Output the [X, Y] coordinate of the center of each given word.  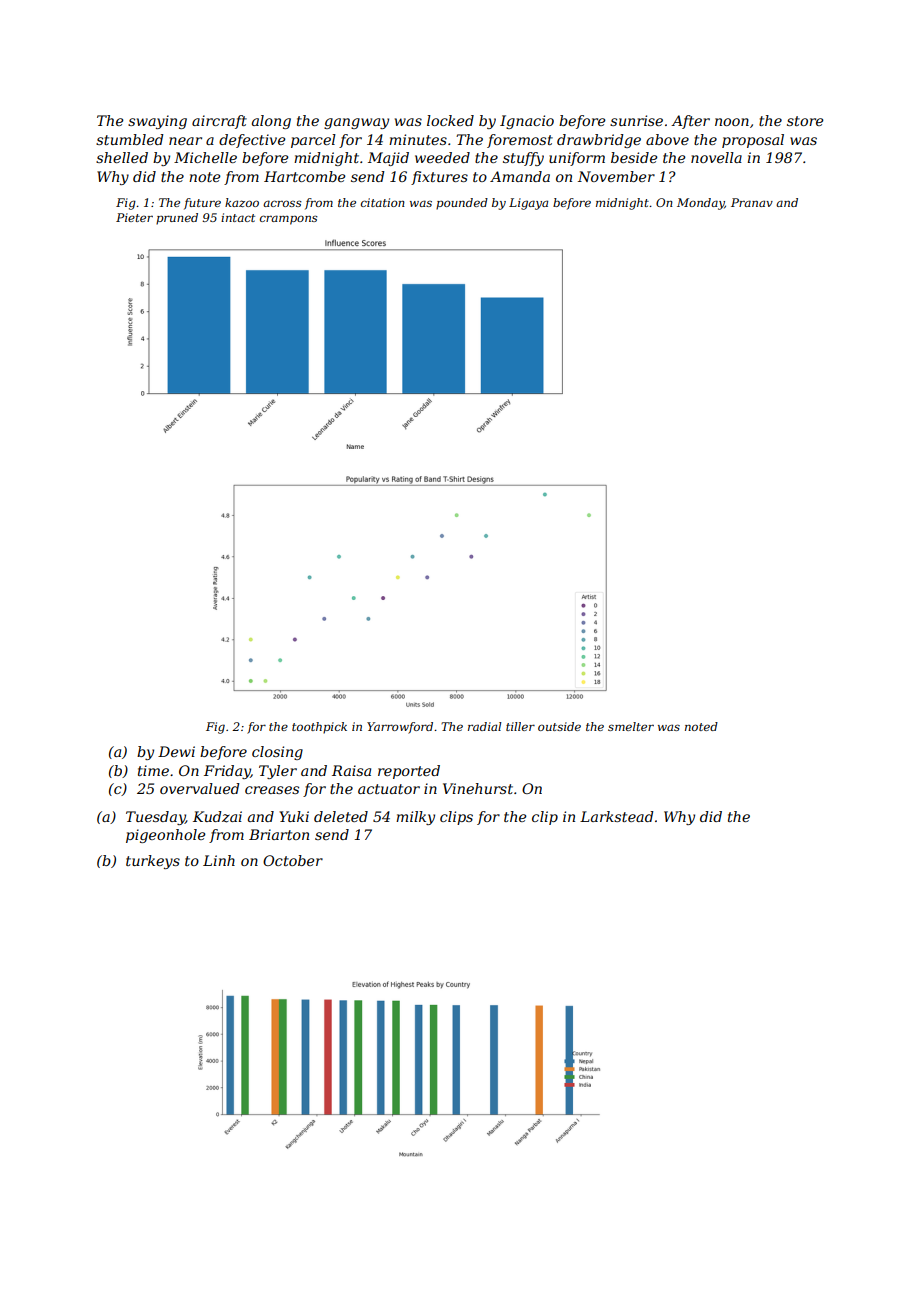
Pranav [752, 202]
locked [450, 120]
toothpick [319, 728]
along [271, 122]
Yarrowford [400, 728]
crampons [289, 220]
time [153, 770]
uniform [577, 159]
